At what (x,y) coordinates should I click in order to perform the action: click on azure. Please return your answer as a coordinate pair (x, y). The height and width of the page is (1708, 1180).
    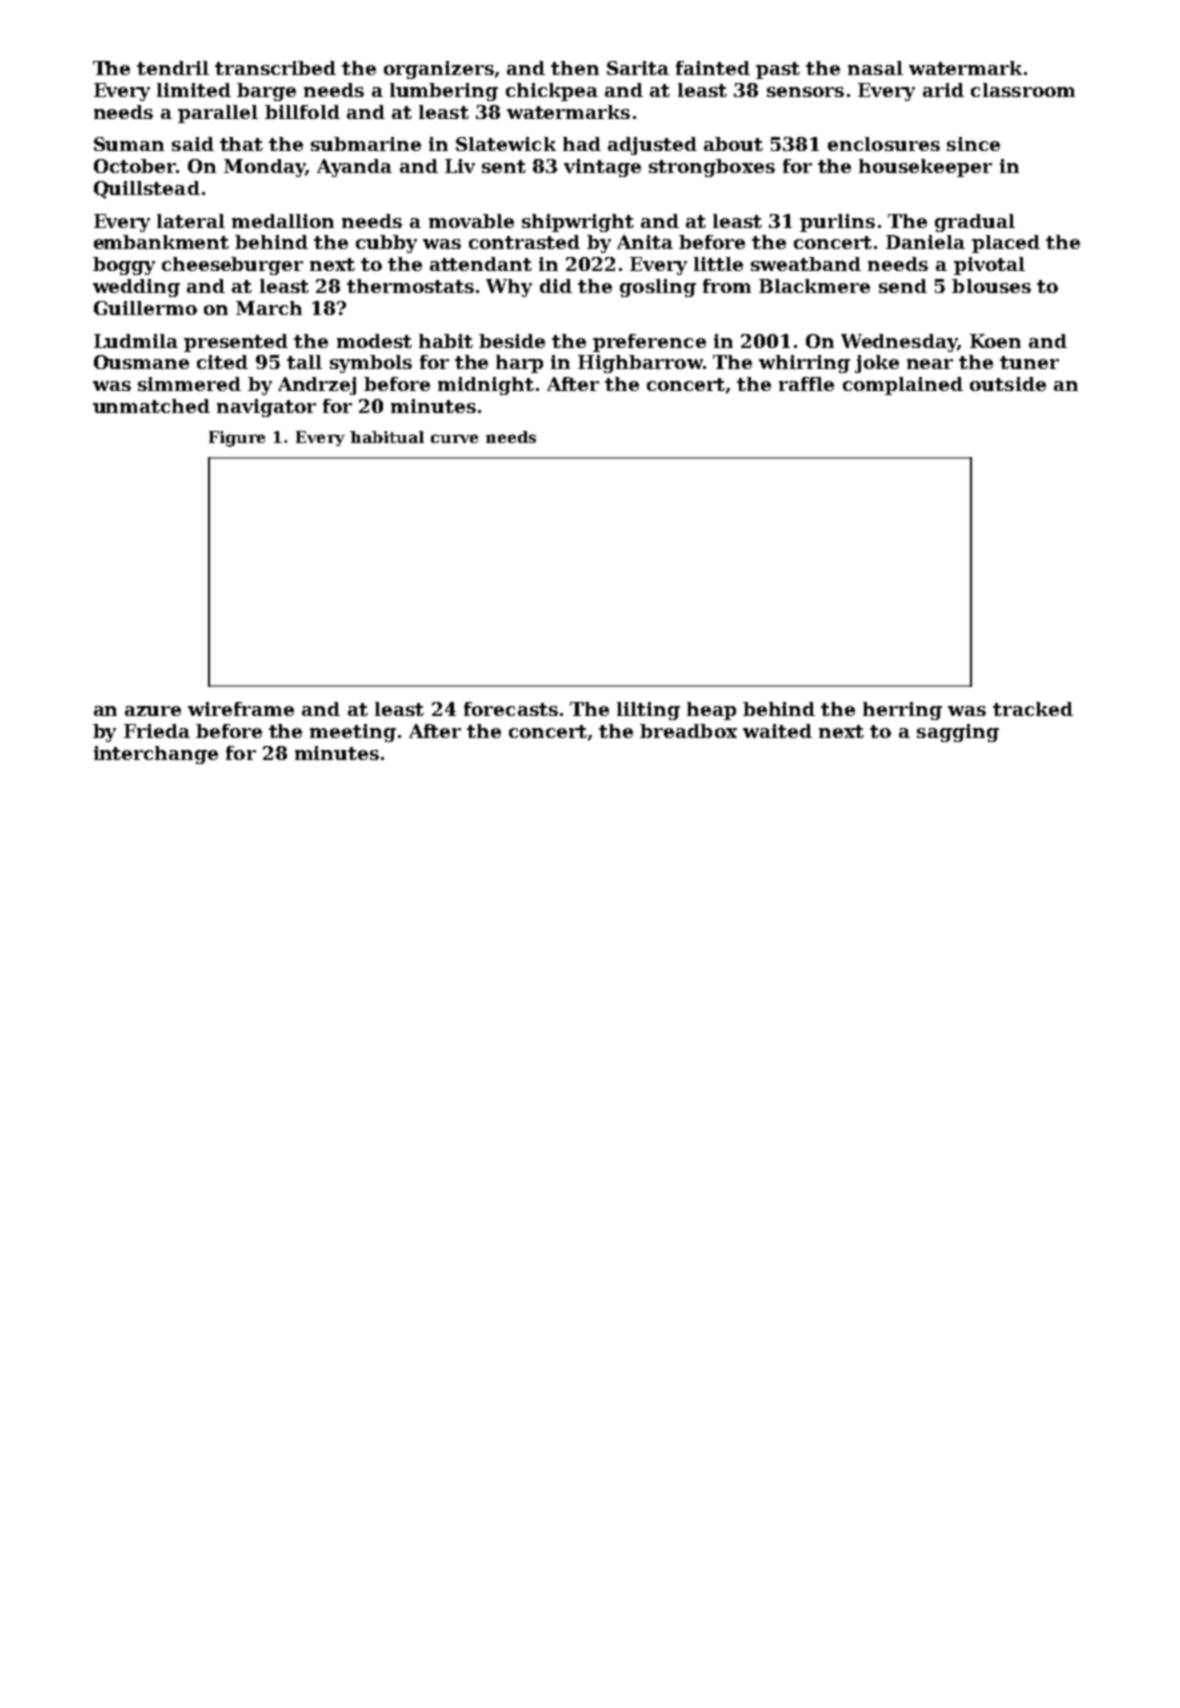
    Looking at the image, I should click on (153, 711).
